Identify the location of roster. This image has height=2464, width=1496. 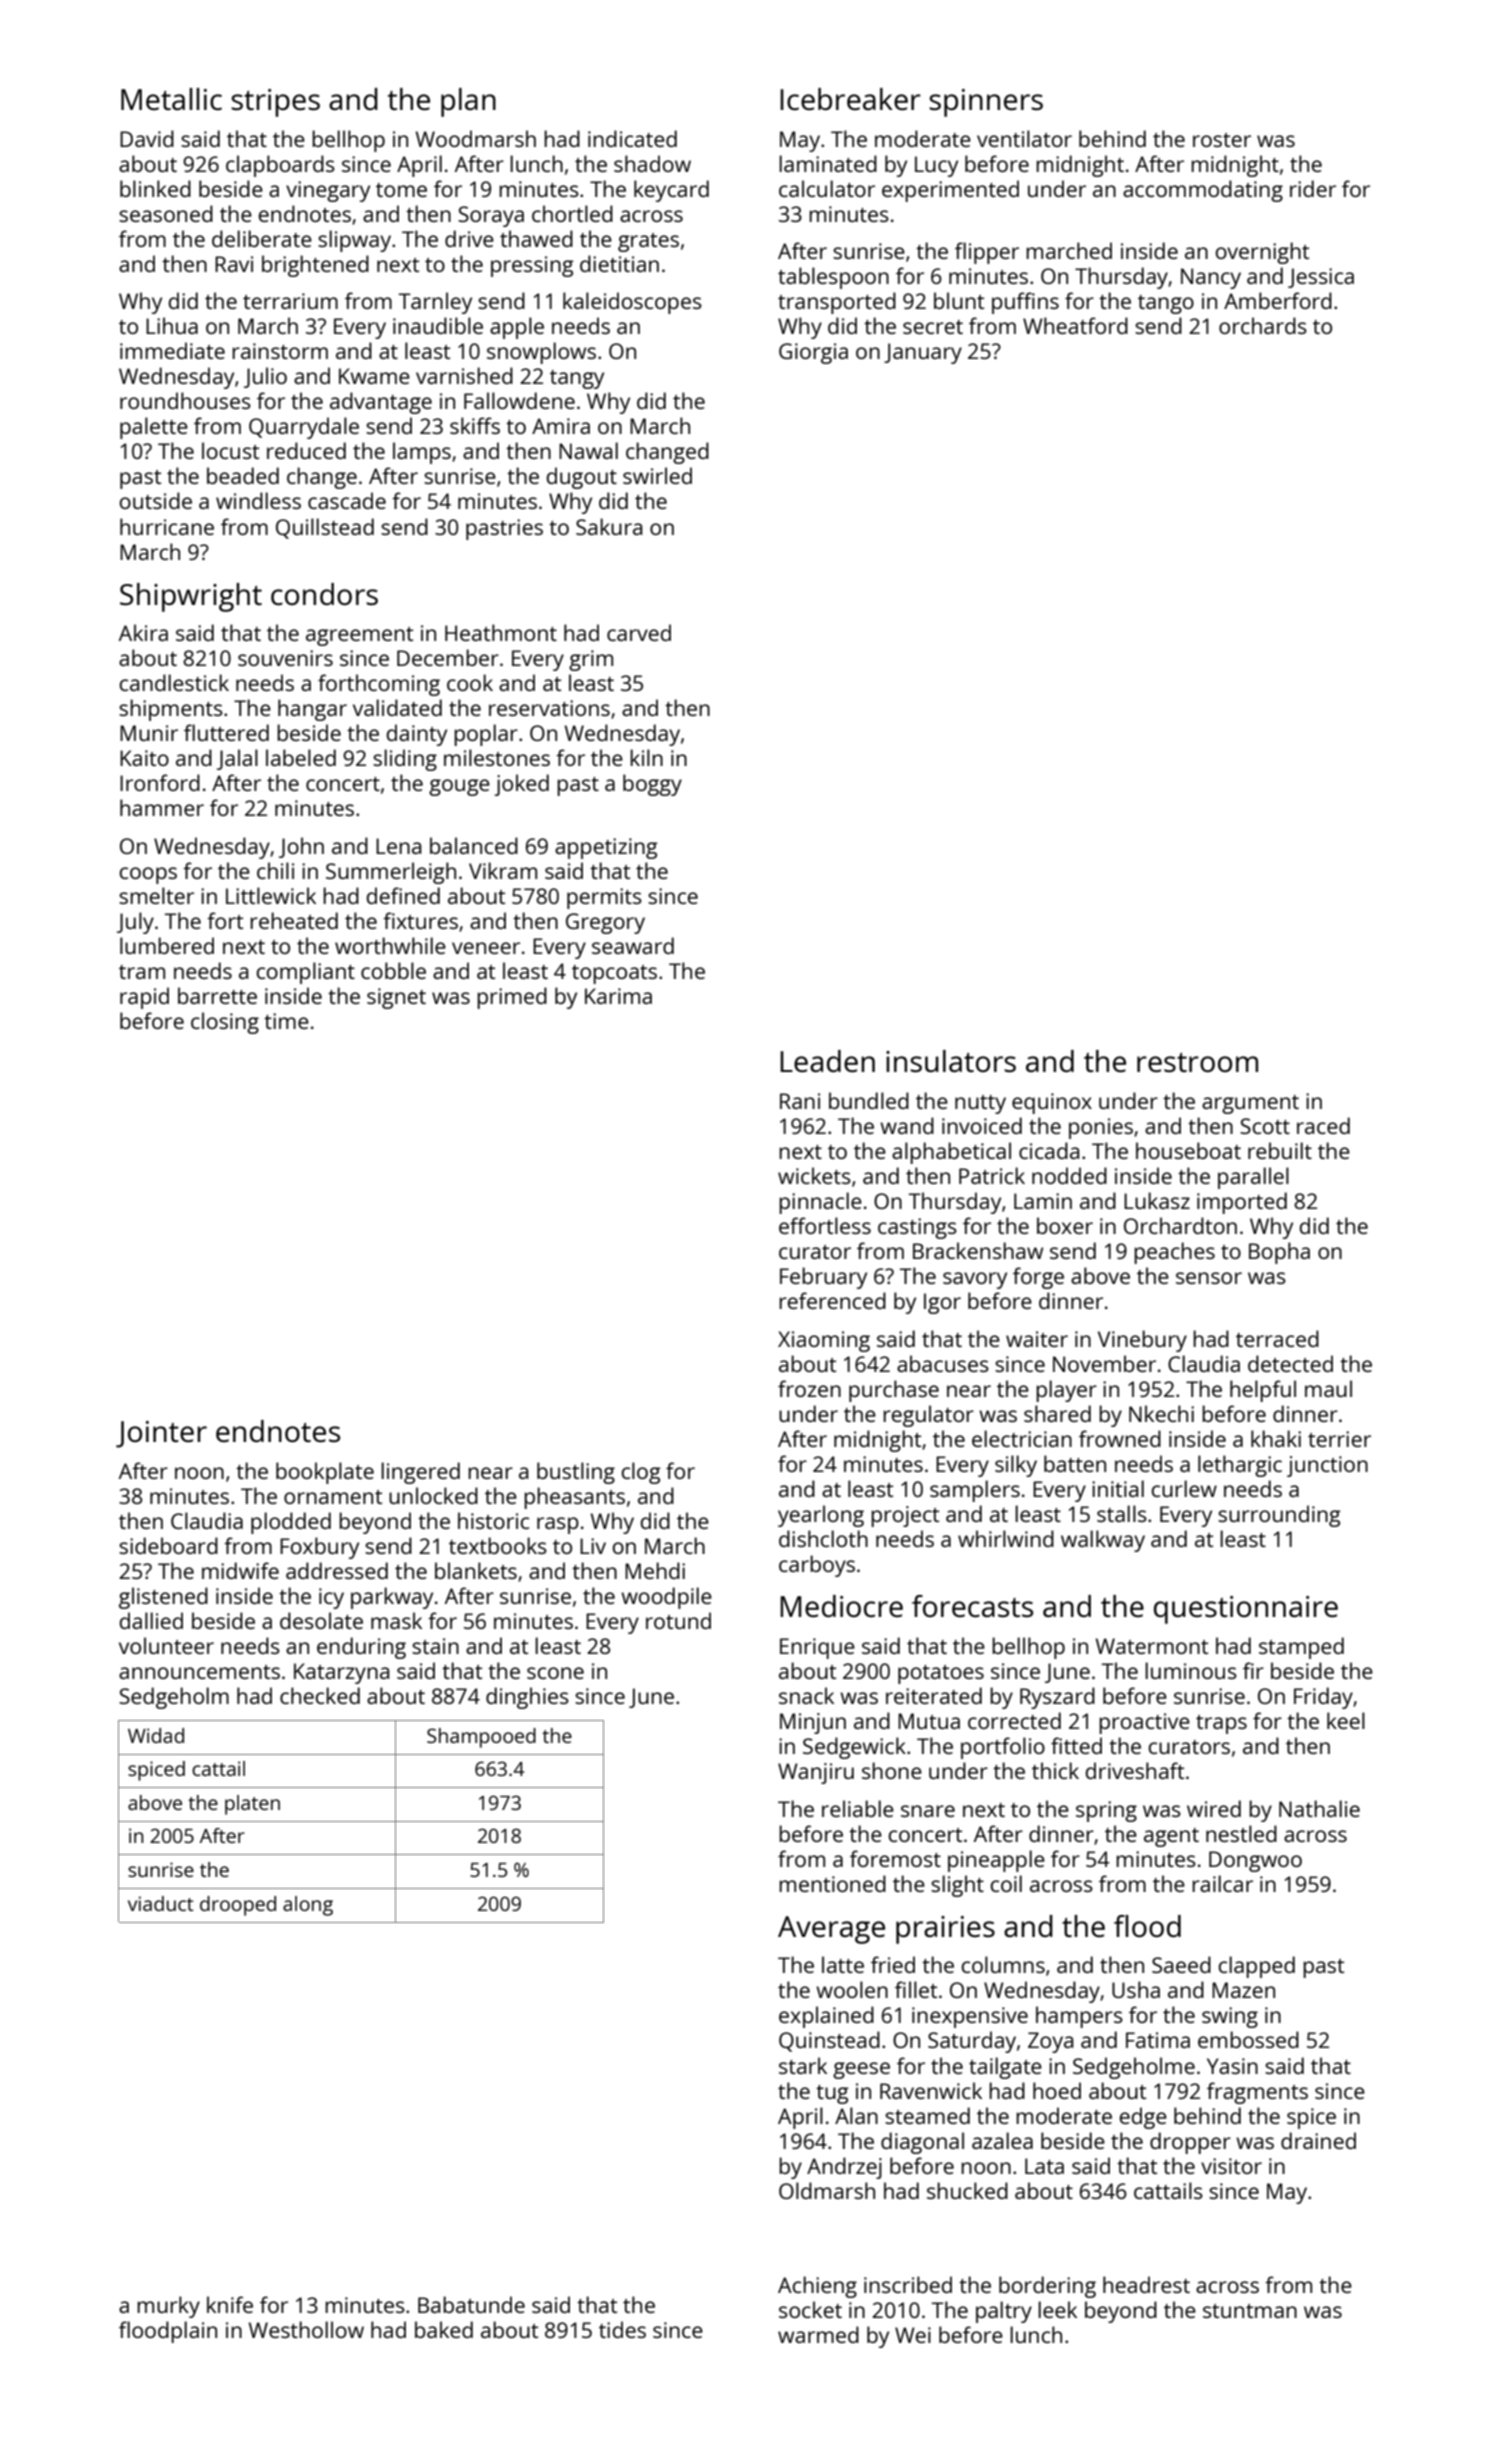
(1222, 140).
